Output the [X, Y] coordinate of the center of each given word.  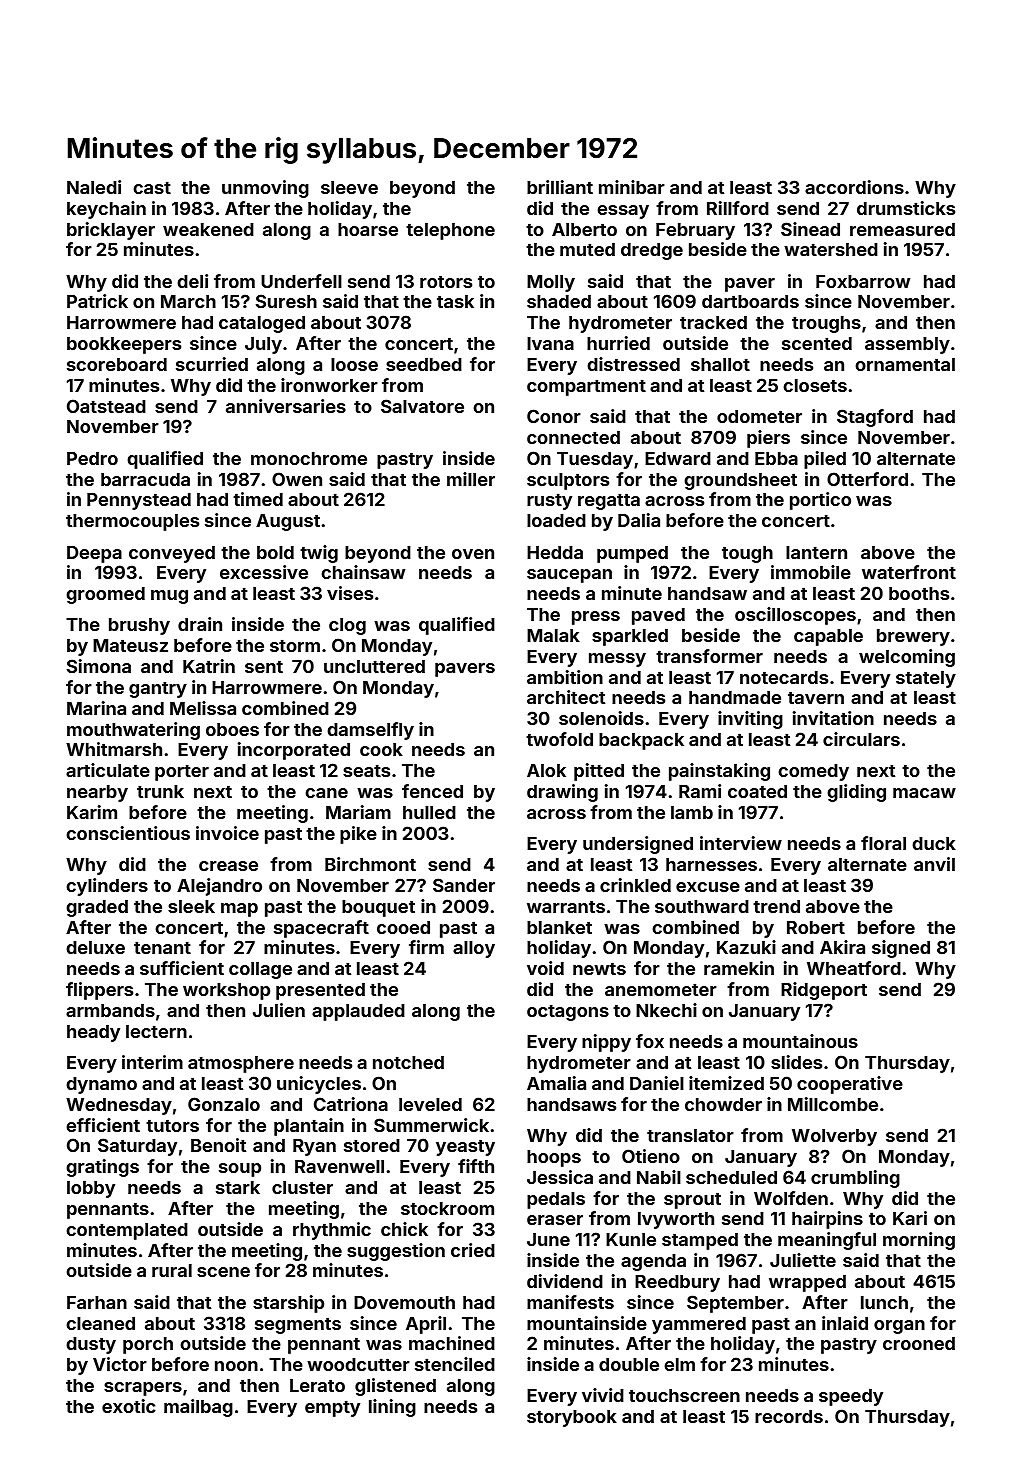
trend [776, 906]
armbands [110, 1010]
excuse [708, 887]
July [263, 345]
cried [473, 1250]
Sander [464, 885]
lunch [884, 1302]
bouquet [378, 908]
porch [148, 1345]
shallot [720, 364]
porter [182, 772]
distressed [633, 364]
